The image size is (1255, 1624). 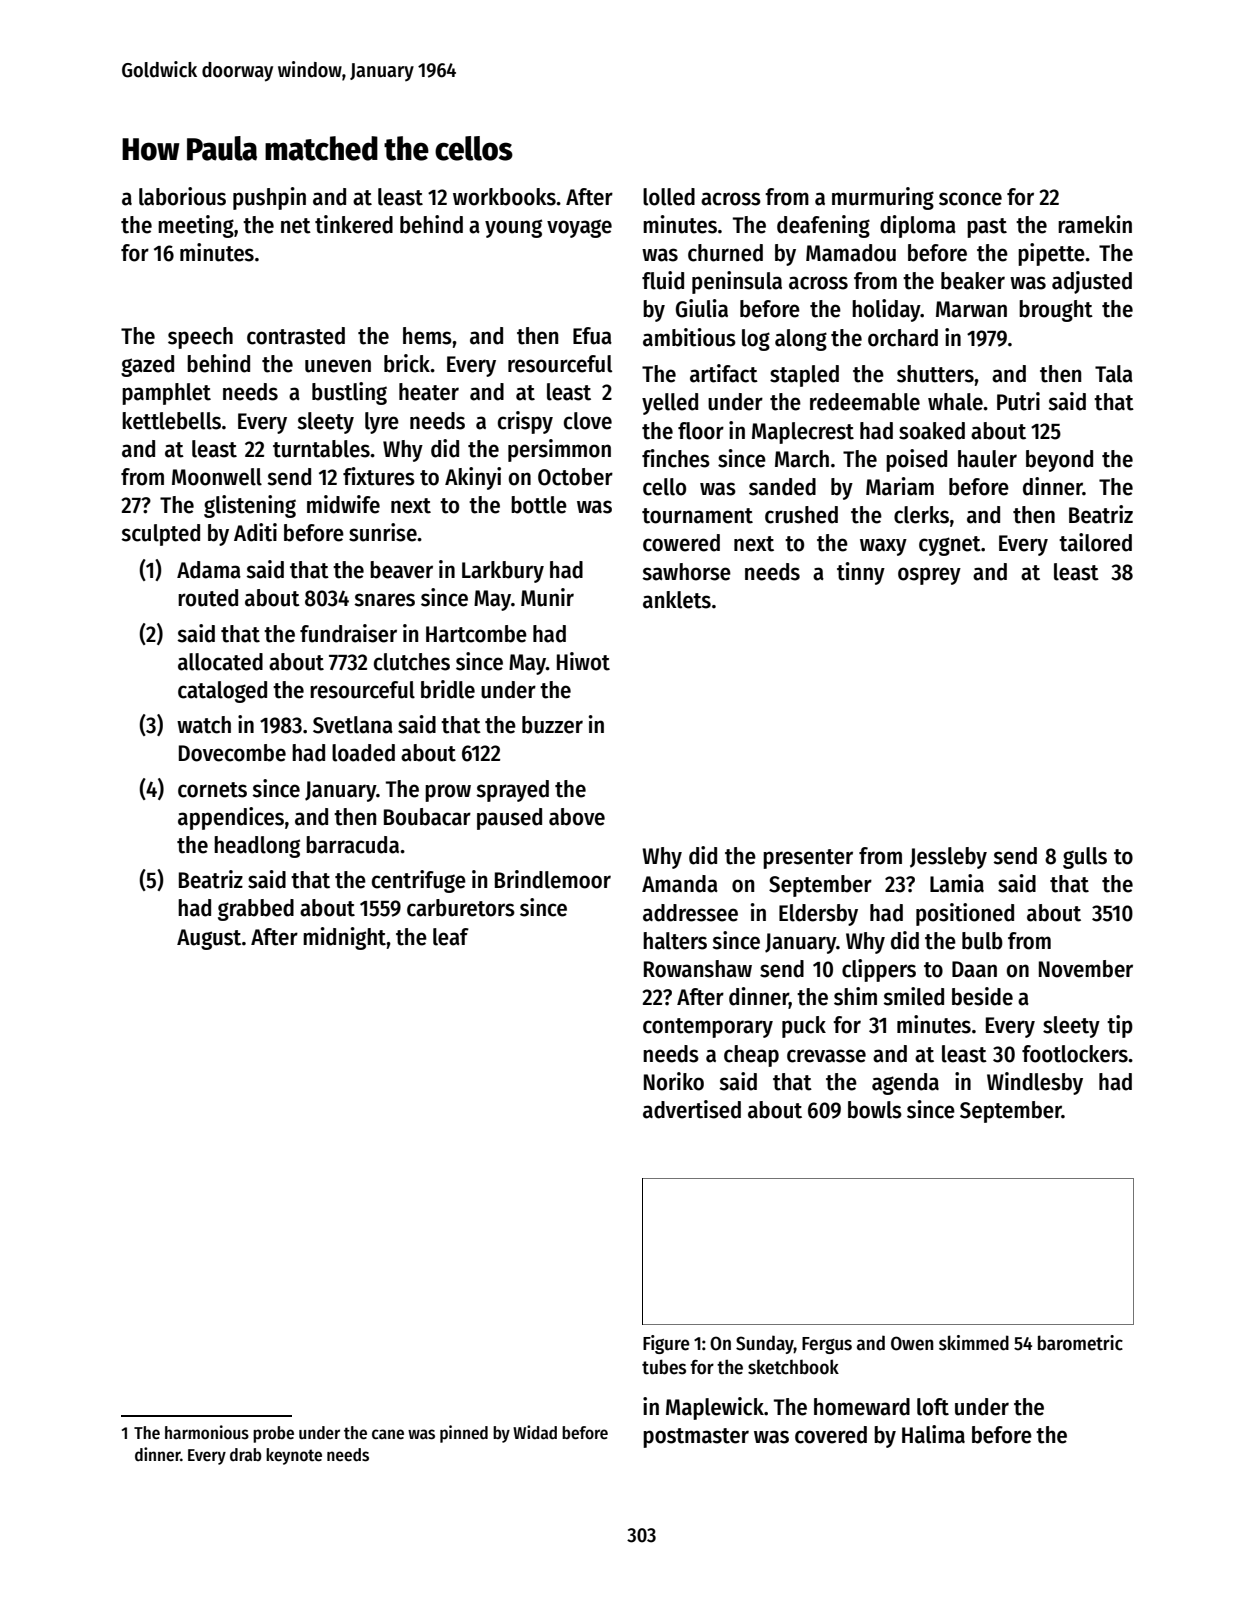 What do you see at coordinates (273, 1434) in the screenshot?
I see `probe` at bounding box center [273, 1434].
